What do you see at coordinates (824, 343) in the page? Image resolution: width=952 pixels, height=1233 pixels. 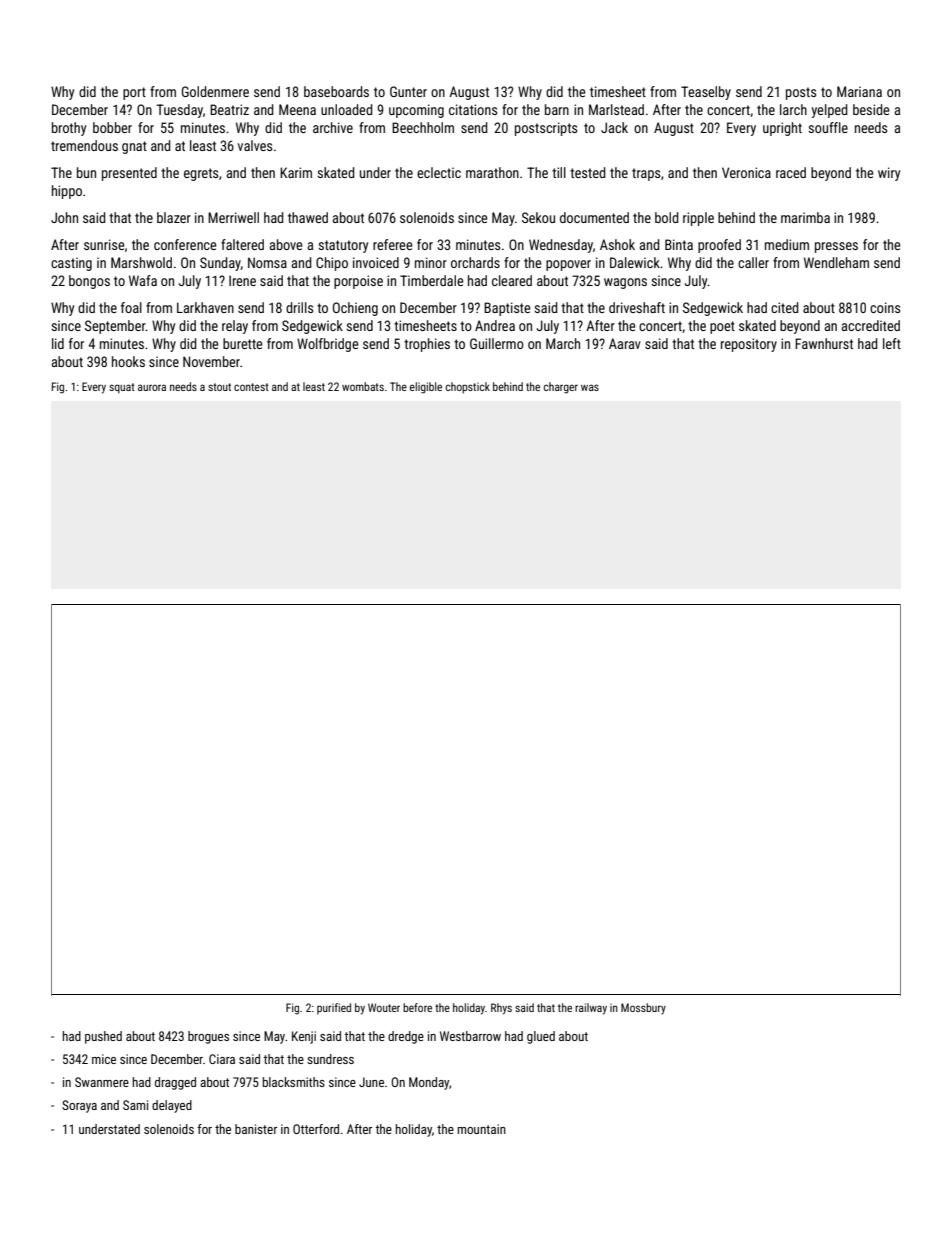 I see `Fawnhurst` at bounding box center [824, 343].
